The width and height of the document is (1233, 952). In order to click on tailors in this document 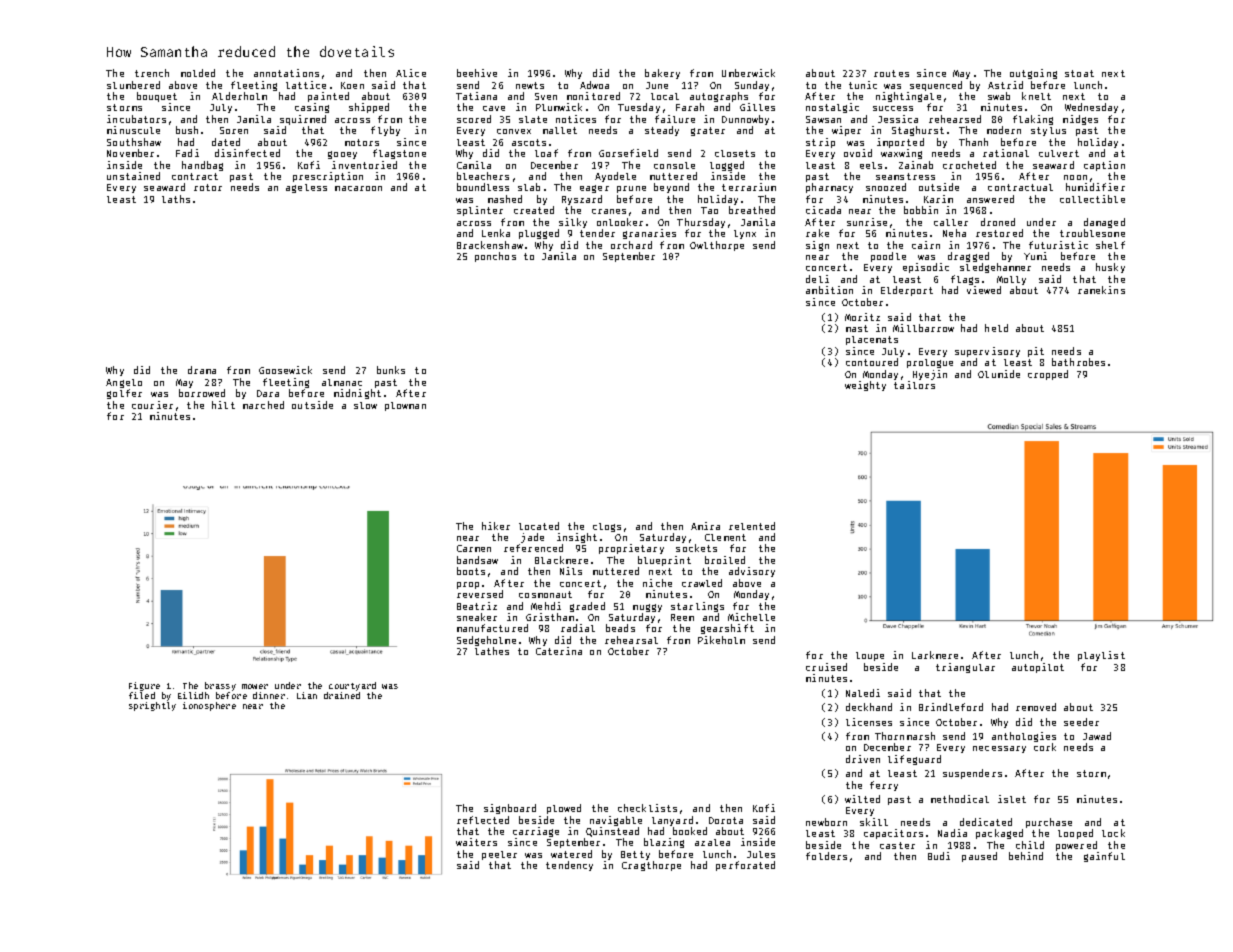, I will do `click(914, 385)`.
